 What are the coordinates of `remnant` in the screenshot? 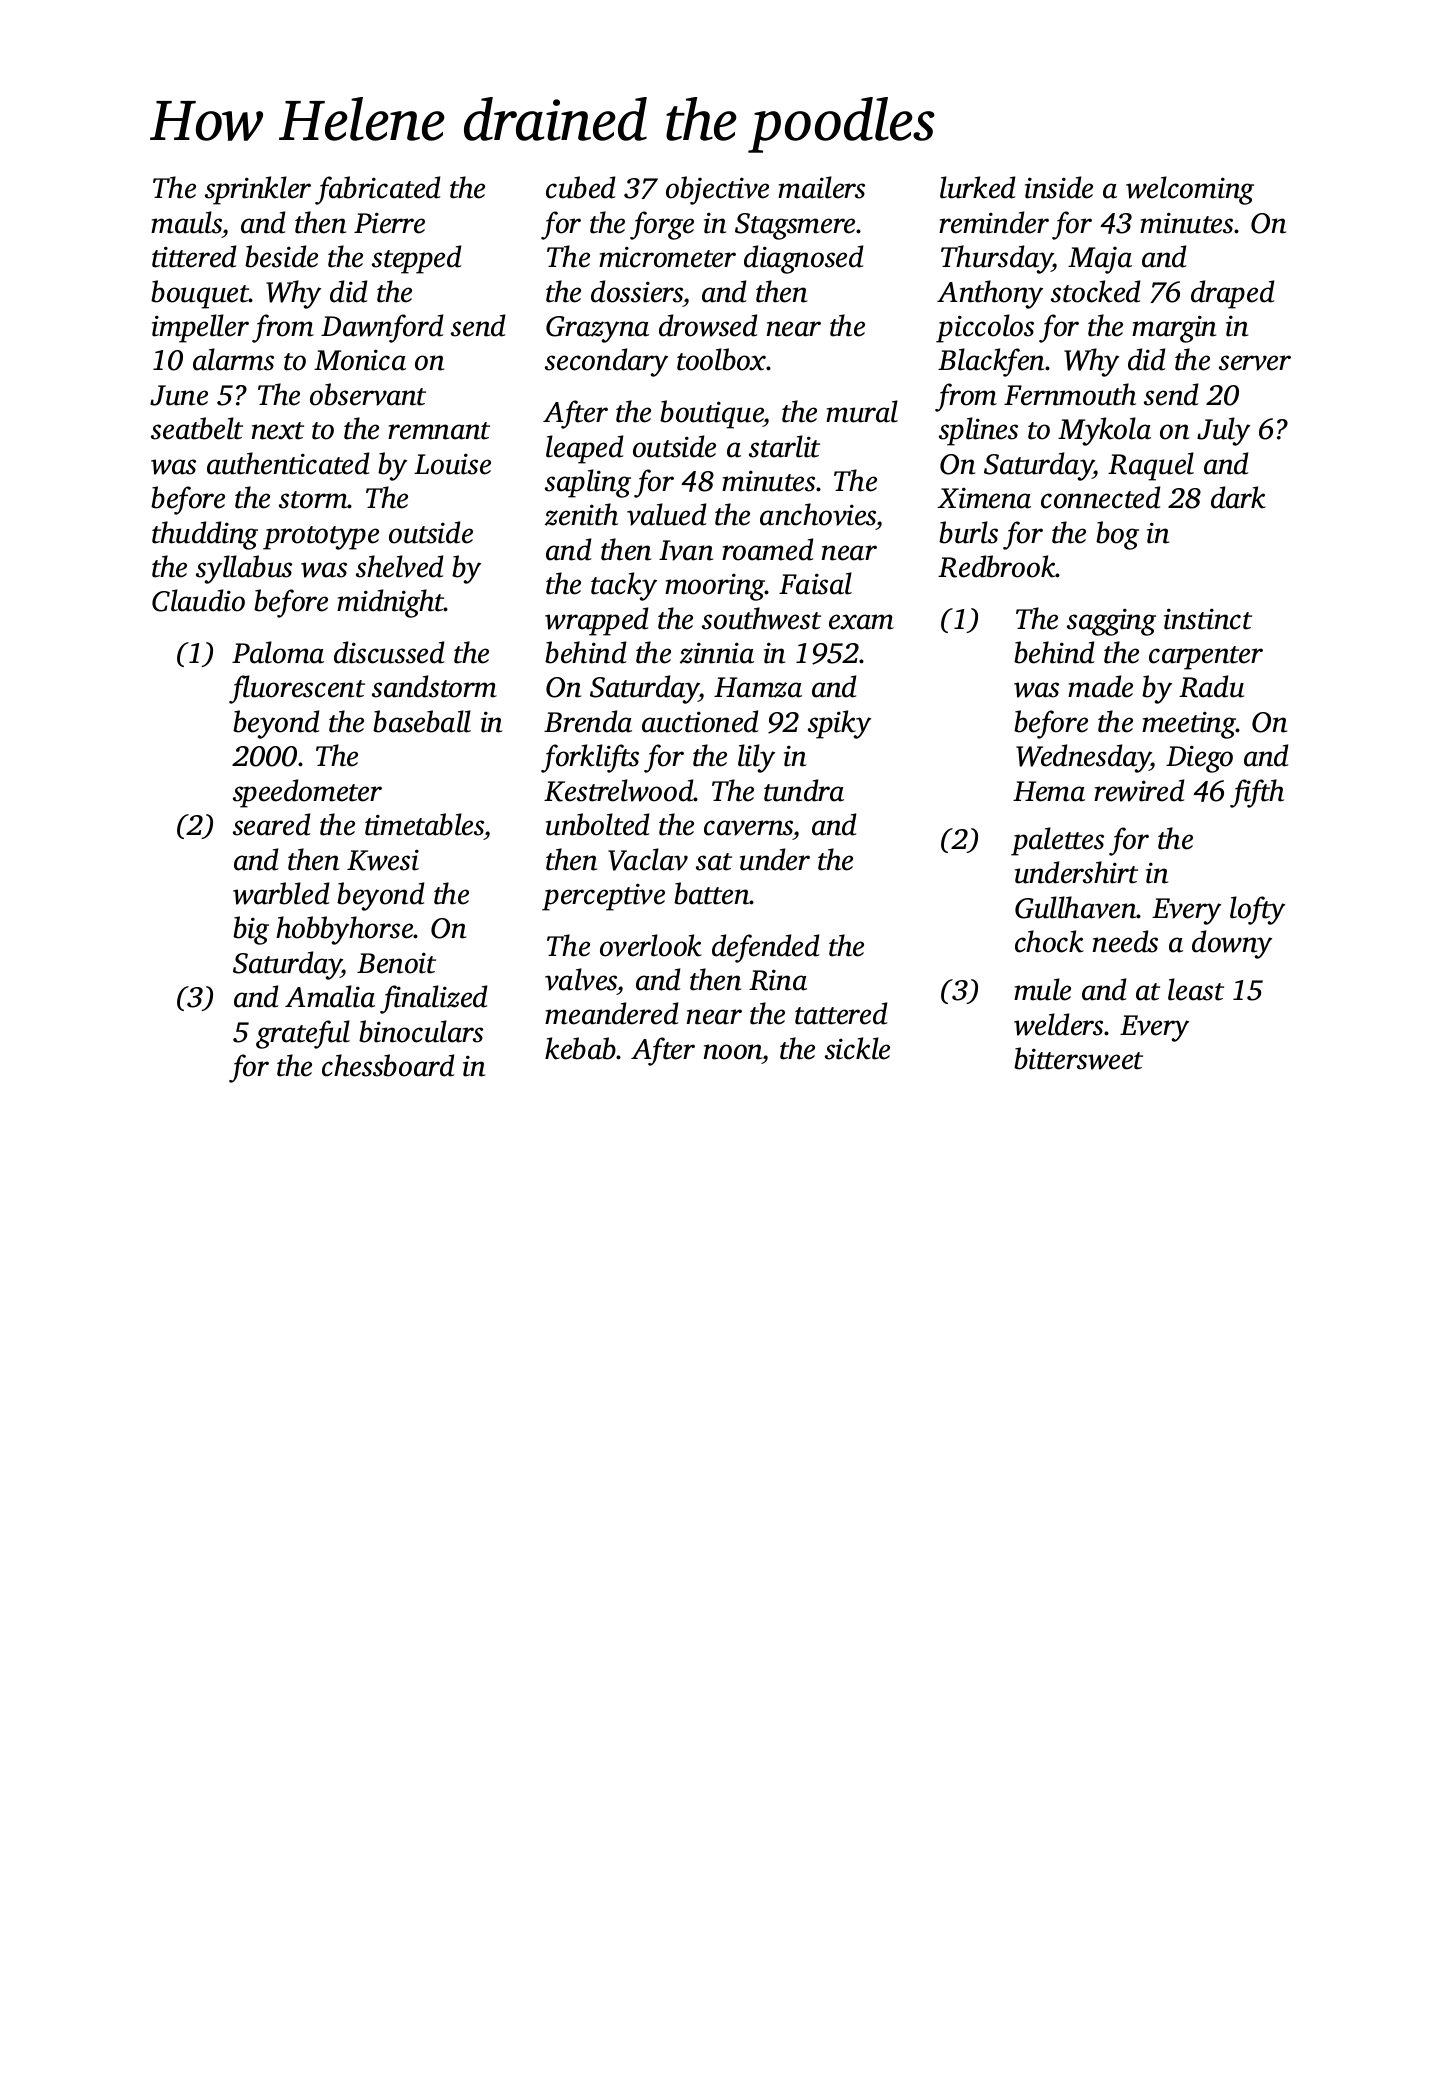 It's located at (439, 431).
